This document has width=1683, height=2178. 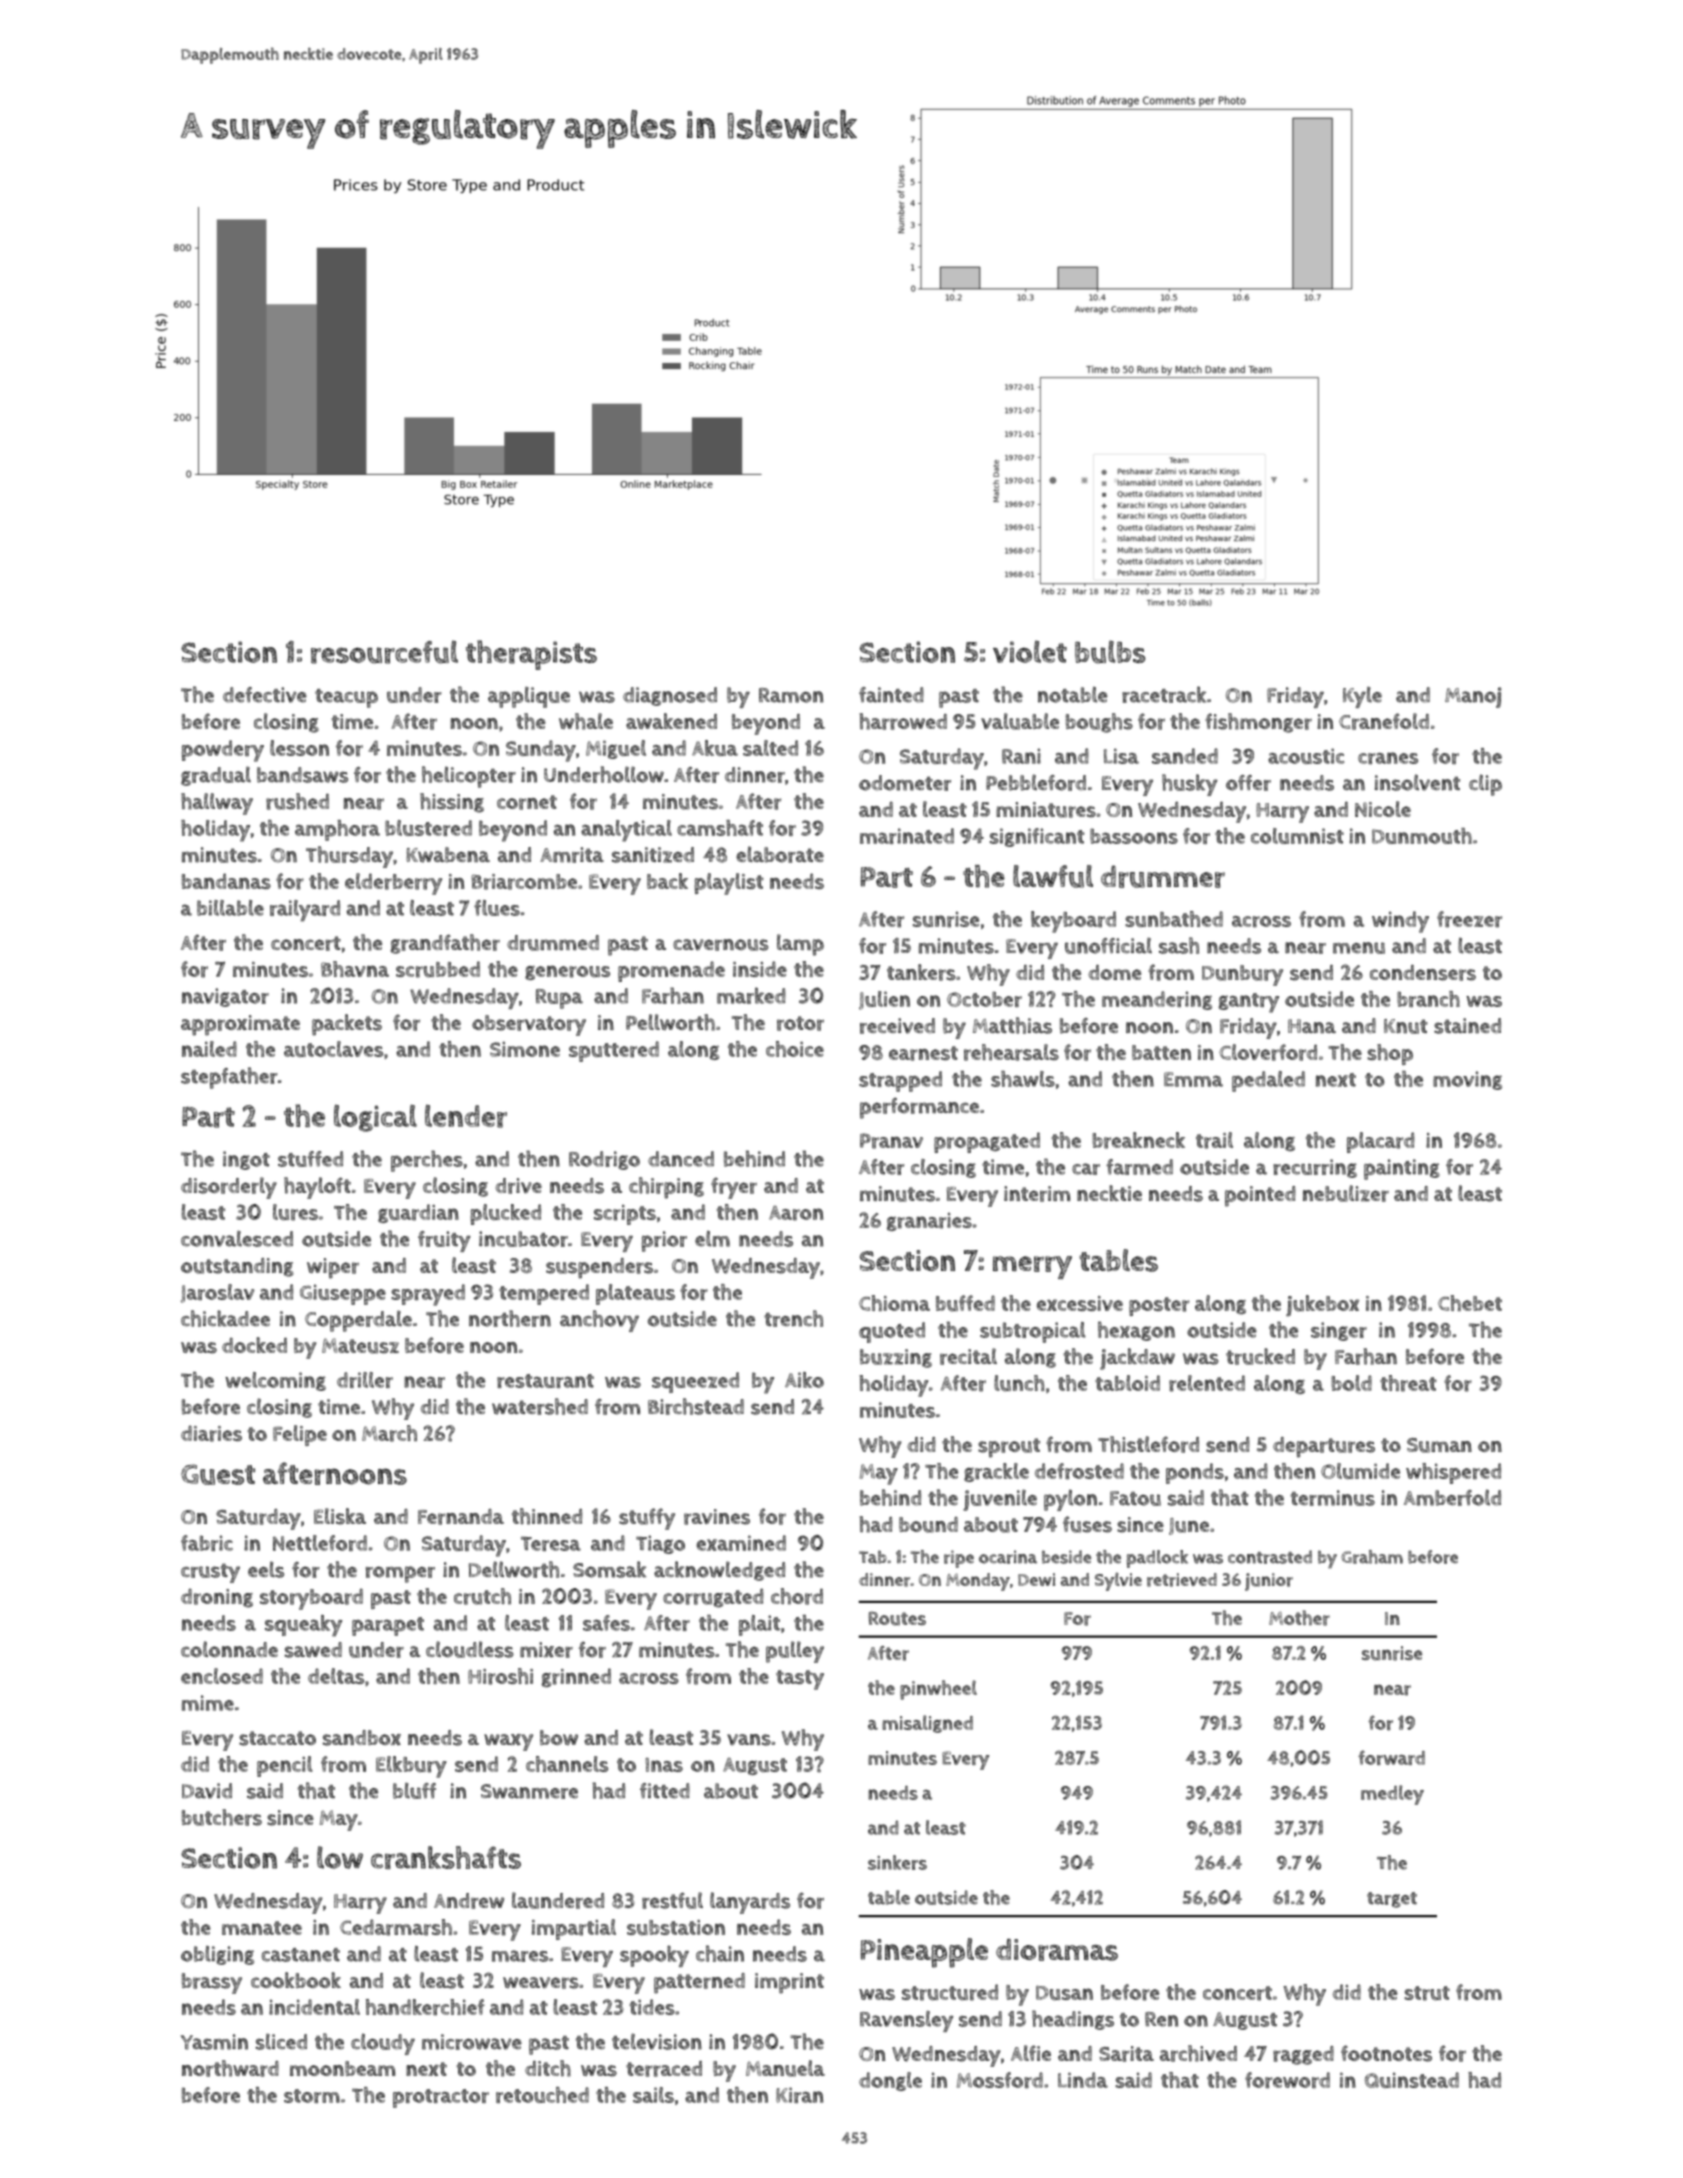 I want to click on Olumide, so click(x=1360, y=1471).
